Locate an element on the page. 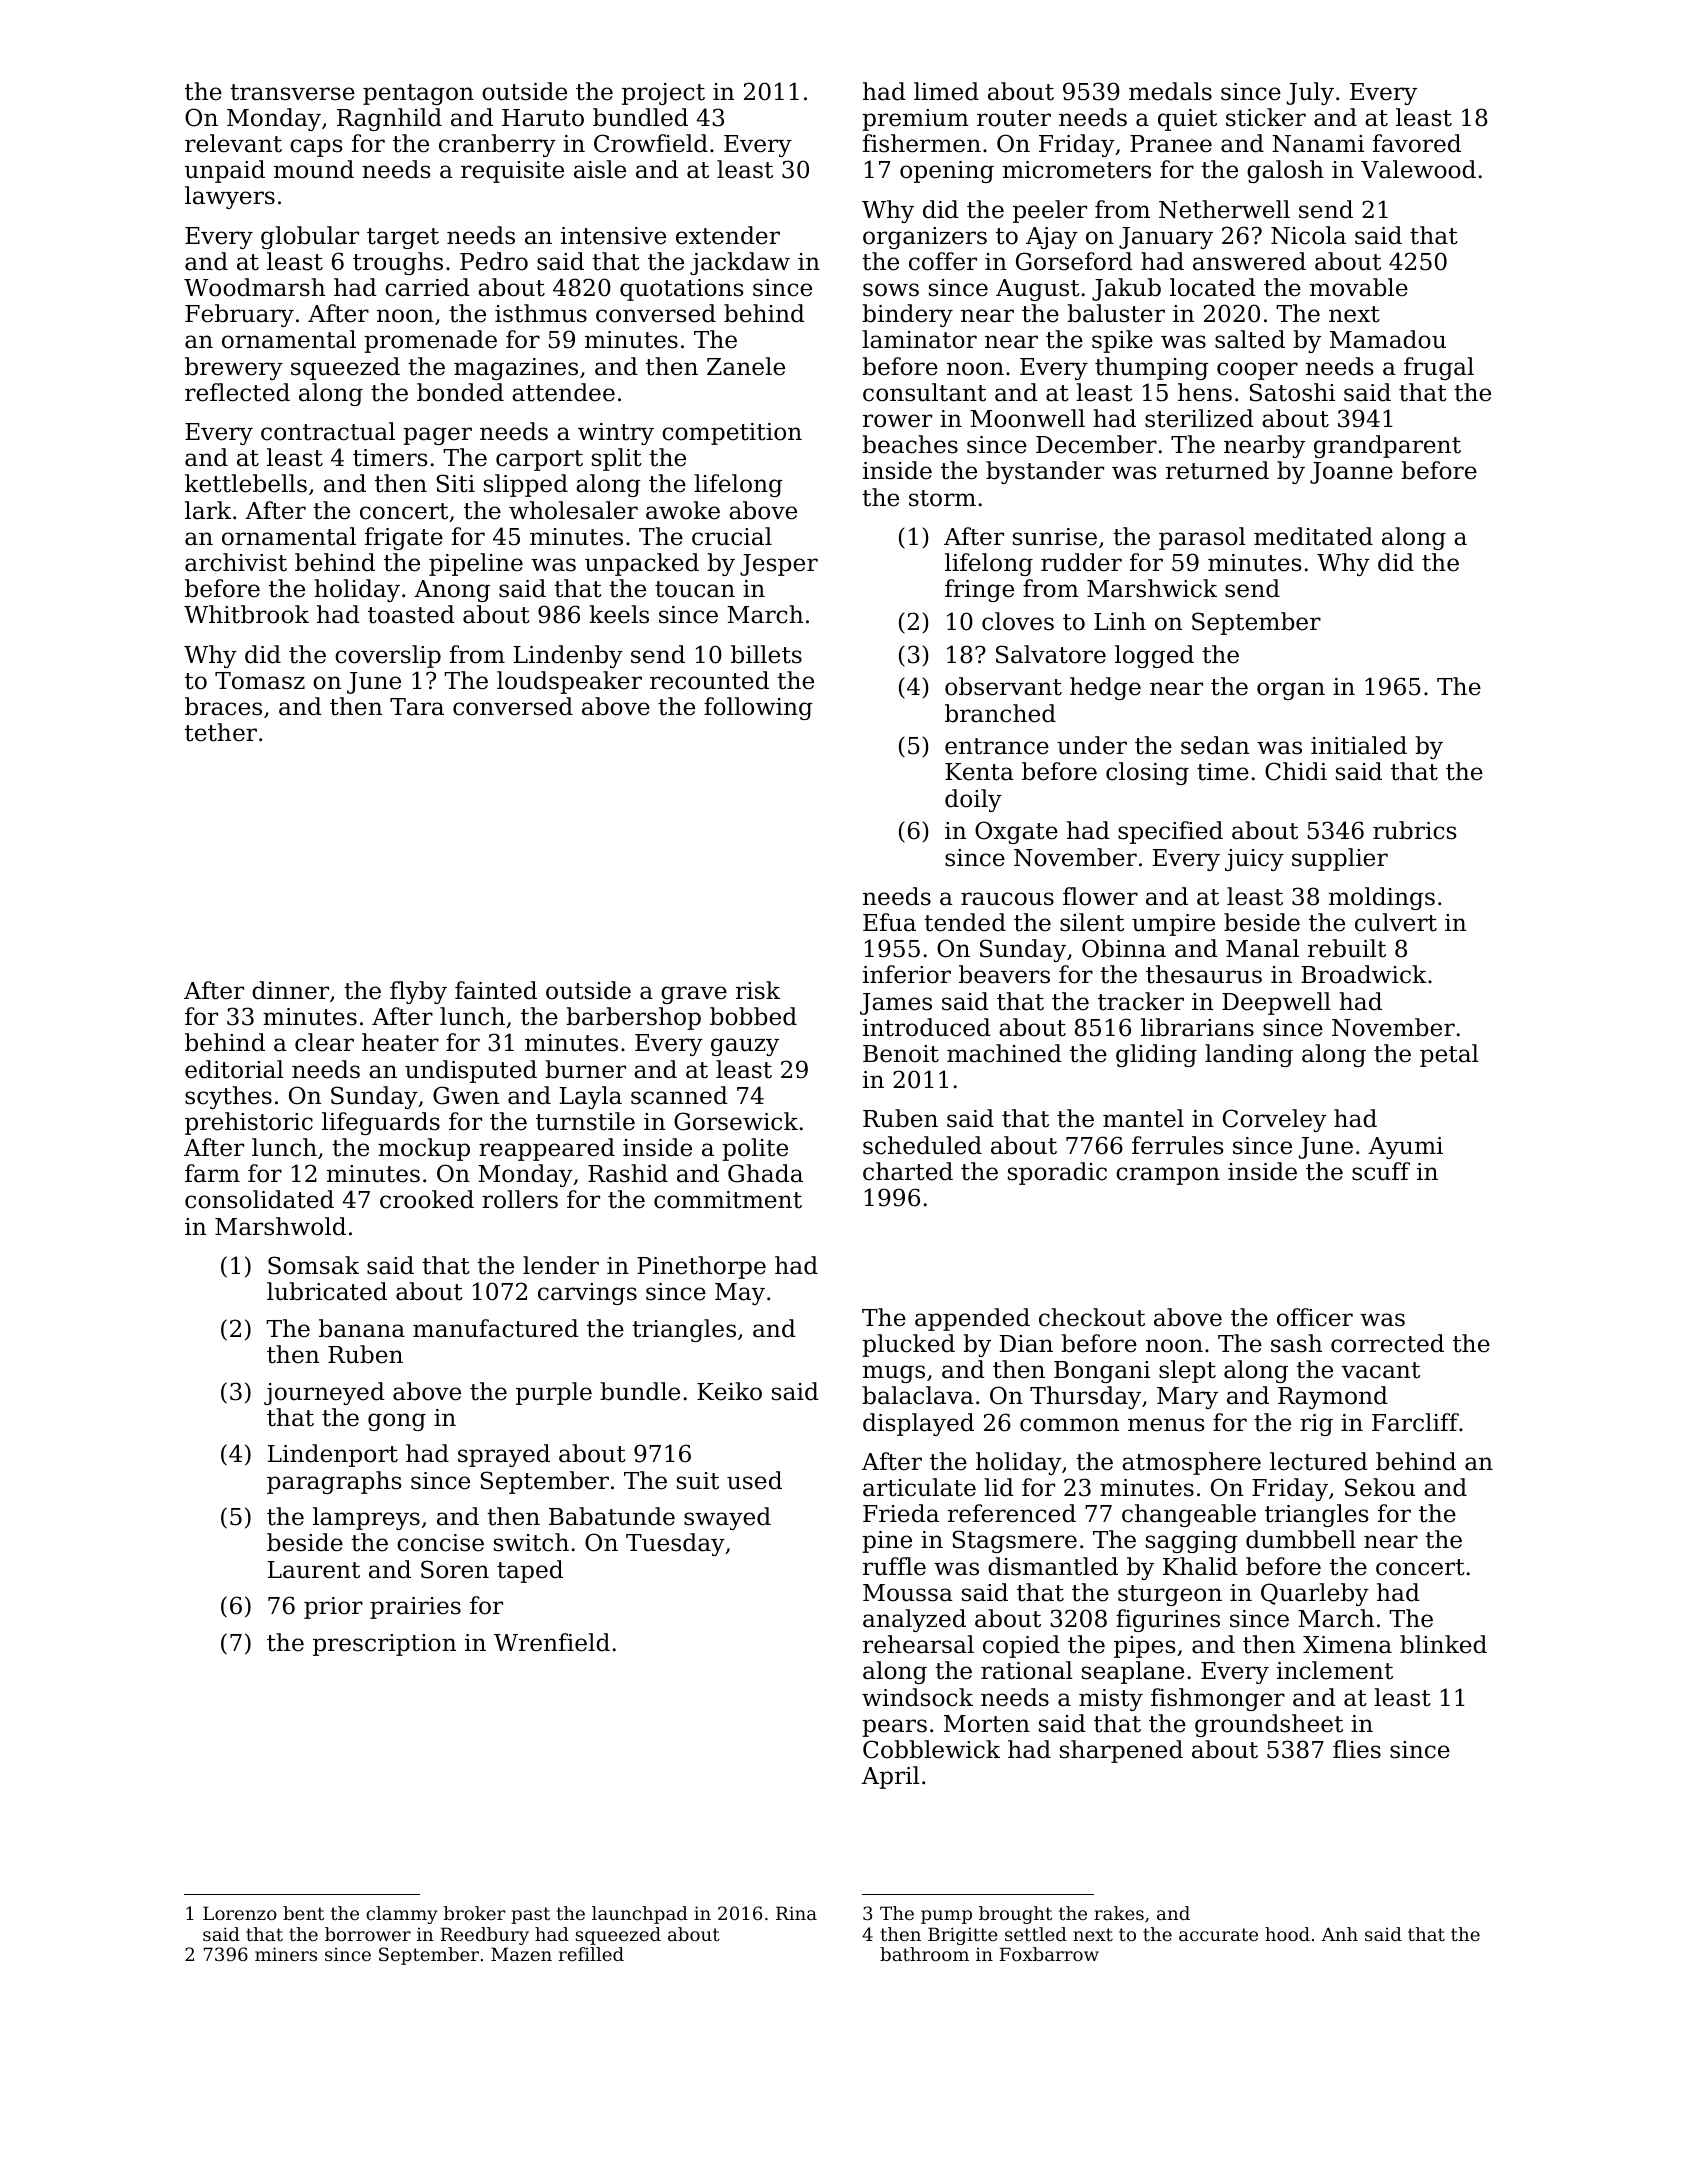 This image has height=2178, width=1683. journeyed is located at coordinates (324, 1393).
